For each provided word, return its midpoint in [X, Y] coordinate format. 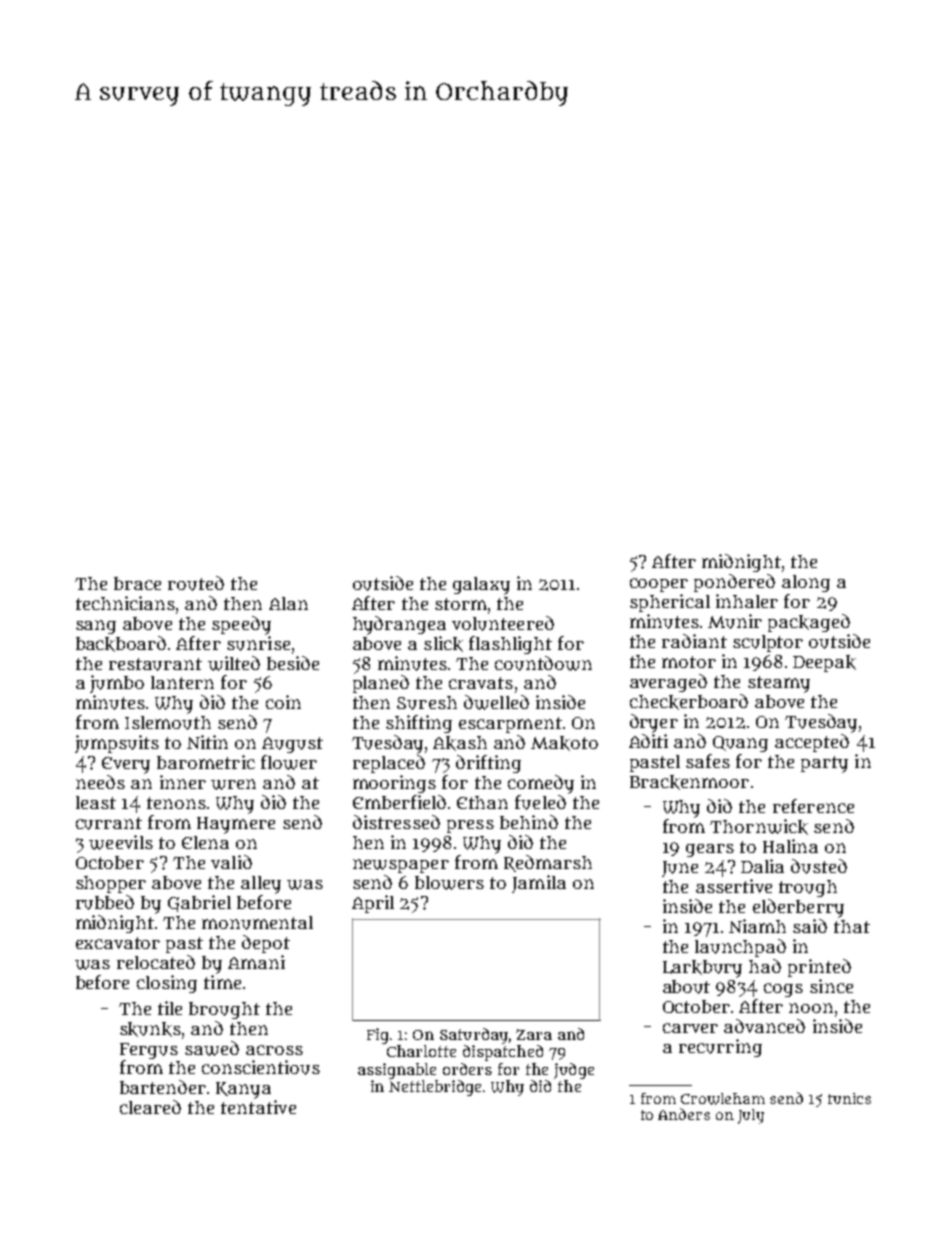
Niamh [757, 926]
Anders [684, 1114]
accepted [812, 743]
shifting [419, 724]
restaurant [155, 664]
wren [233, 784]
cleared [150, 1107]
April [373, 904]
